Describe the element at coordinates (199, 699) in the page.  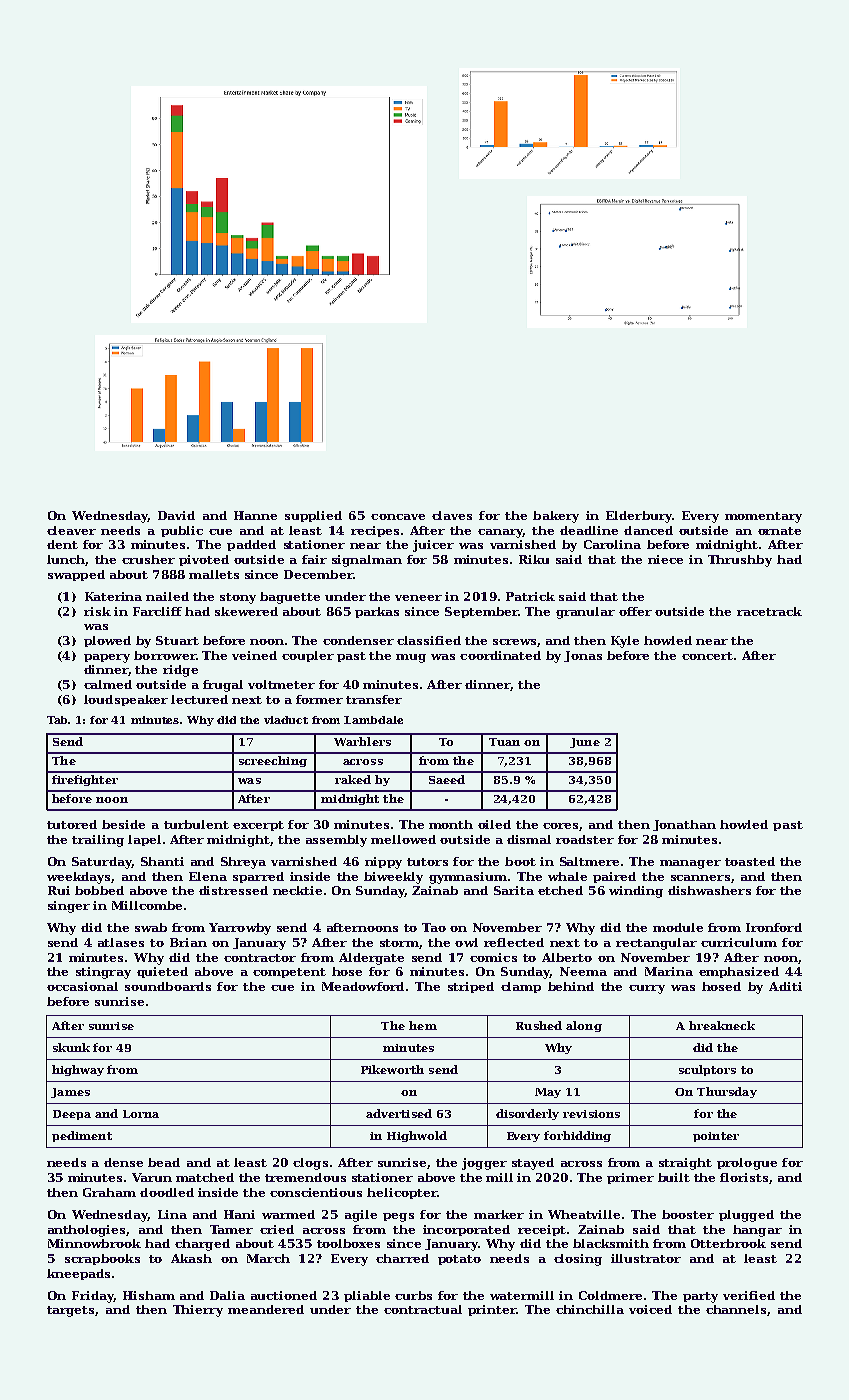
I see `lectured` at that location.
